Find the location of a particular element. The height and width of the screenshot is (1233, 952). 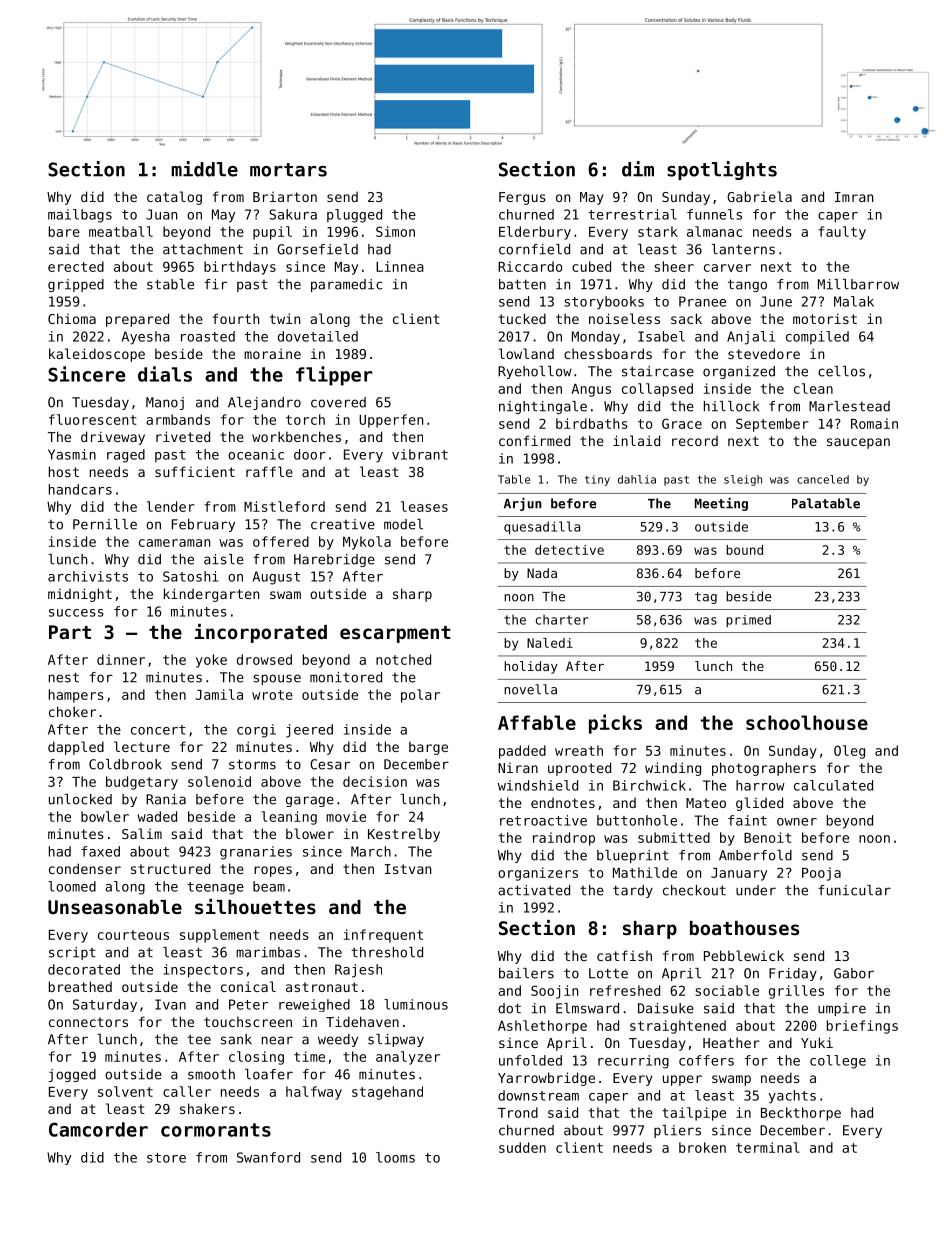

Ryehollow is located at coordinates (535, 372).
